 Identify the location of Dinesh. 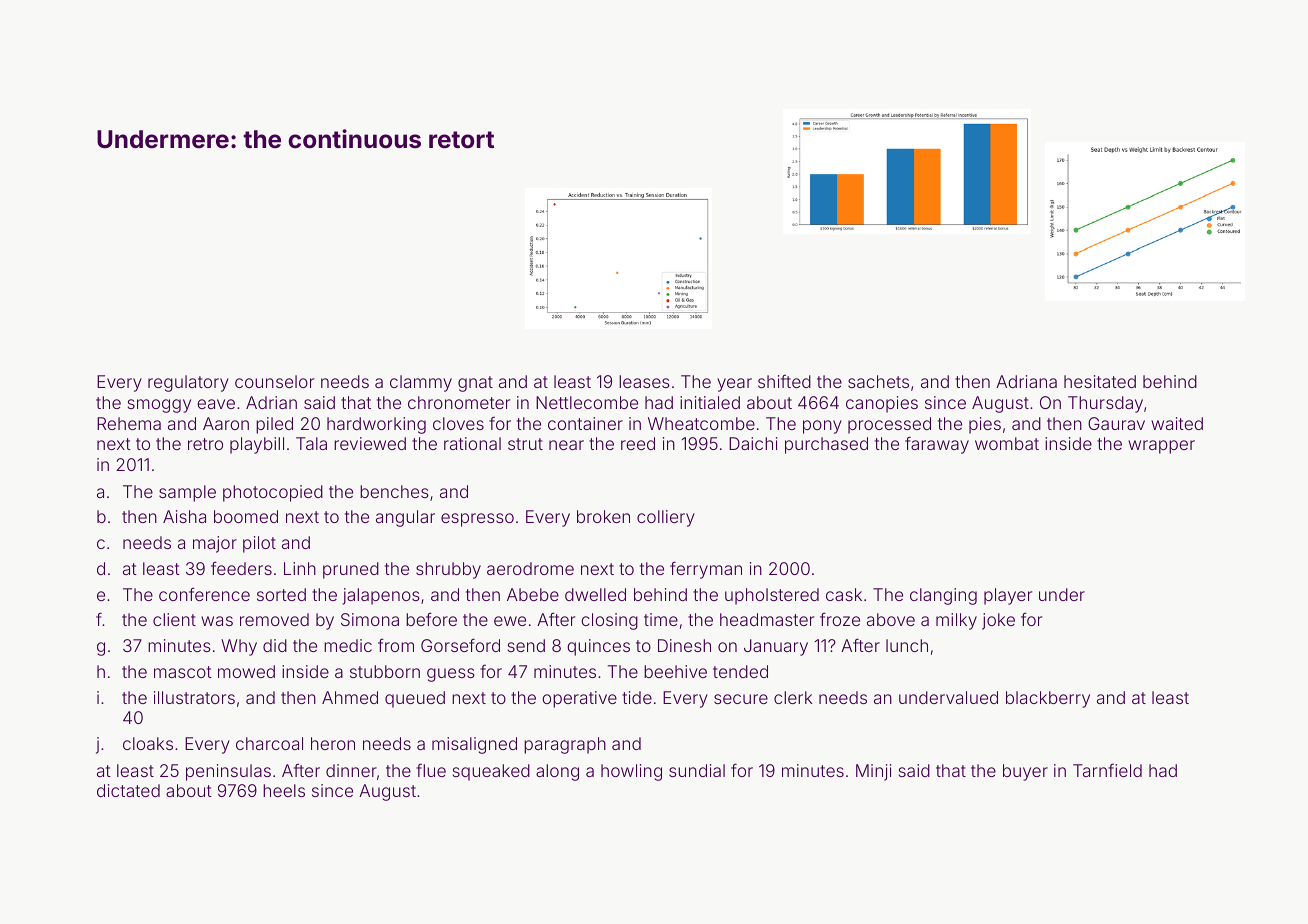
(684, 645).
